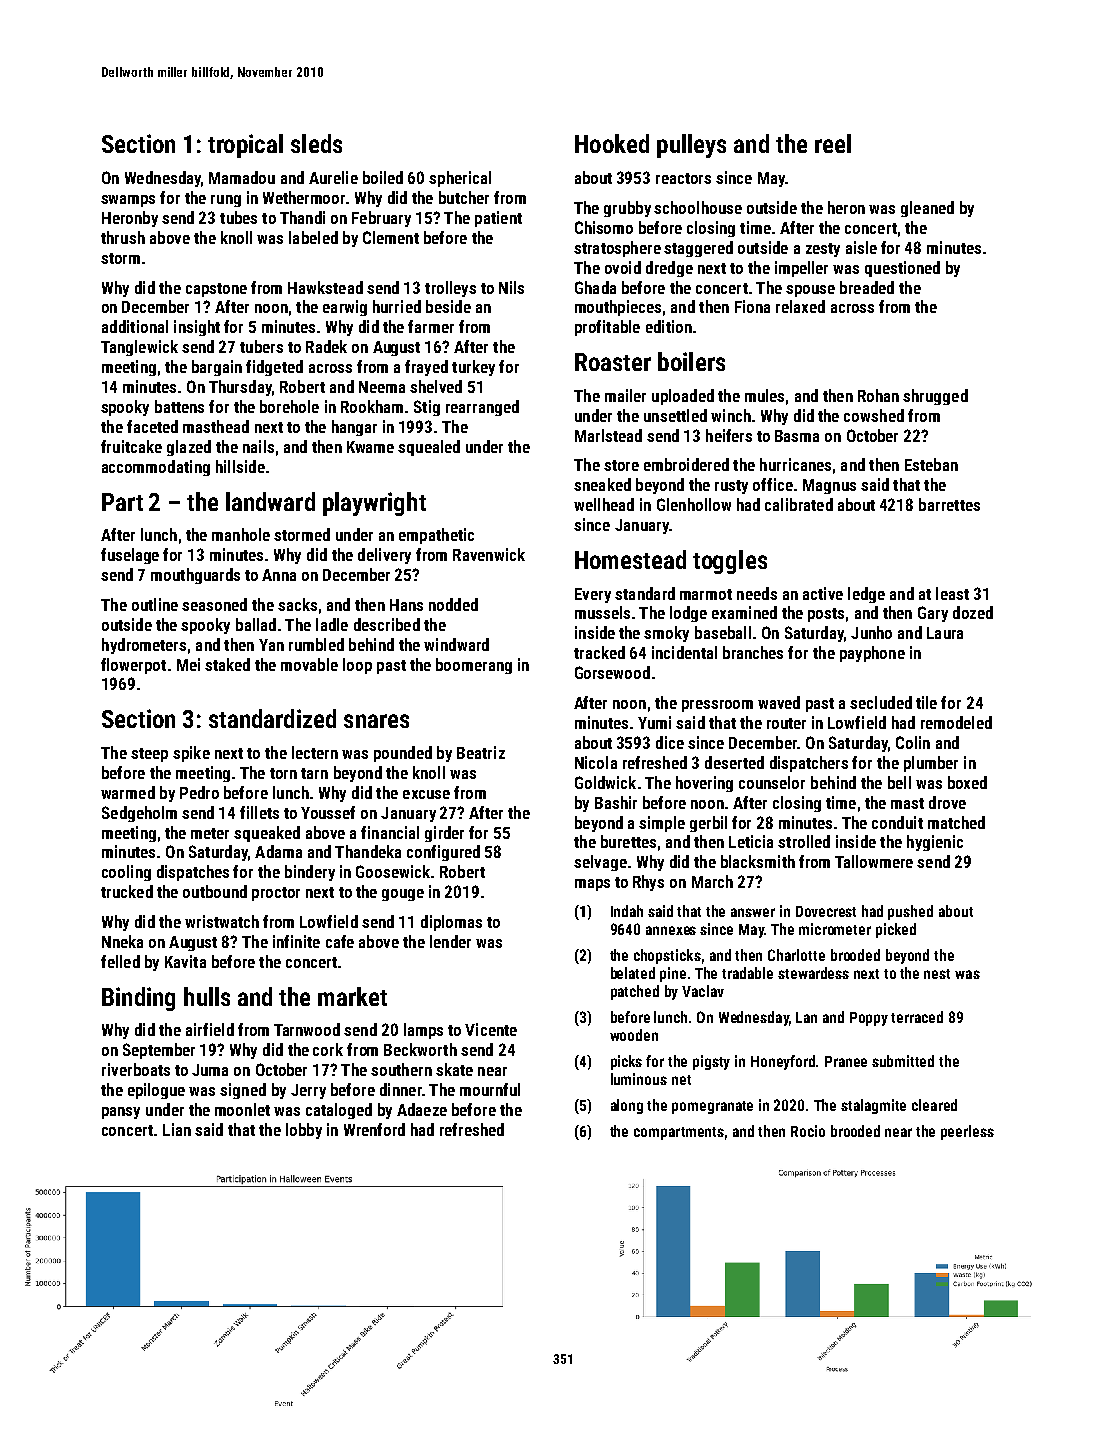 The height and width of the screenshot is (1431, 1106). I want to click on sleds, so click(316, 143).
